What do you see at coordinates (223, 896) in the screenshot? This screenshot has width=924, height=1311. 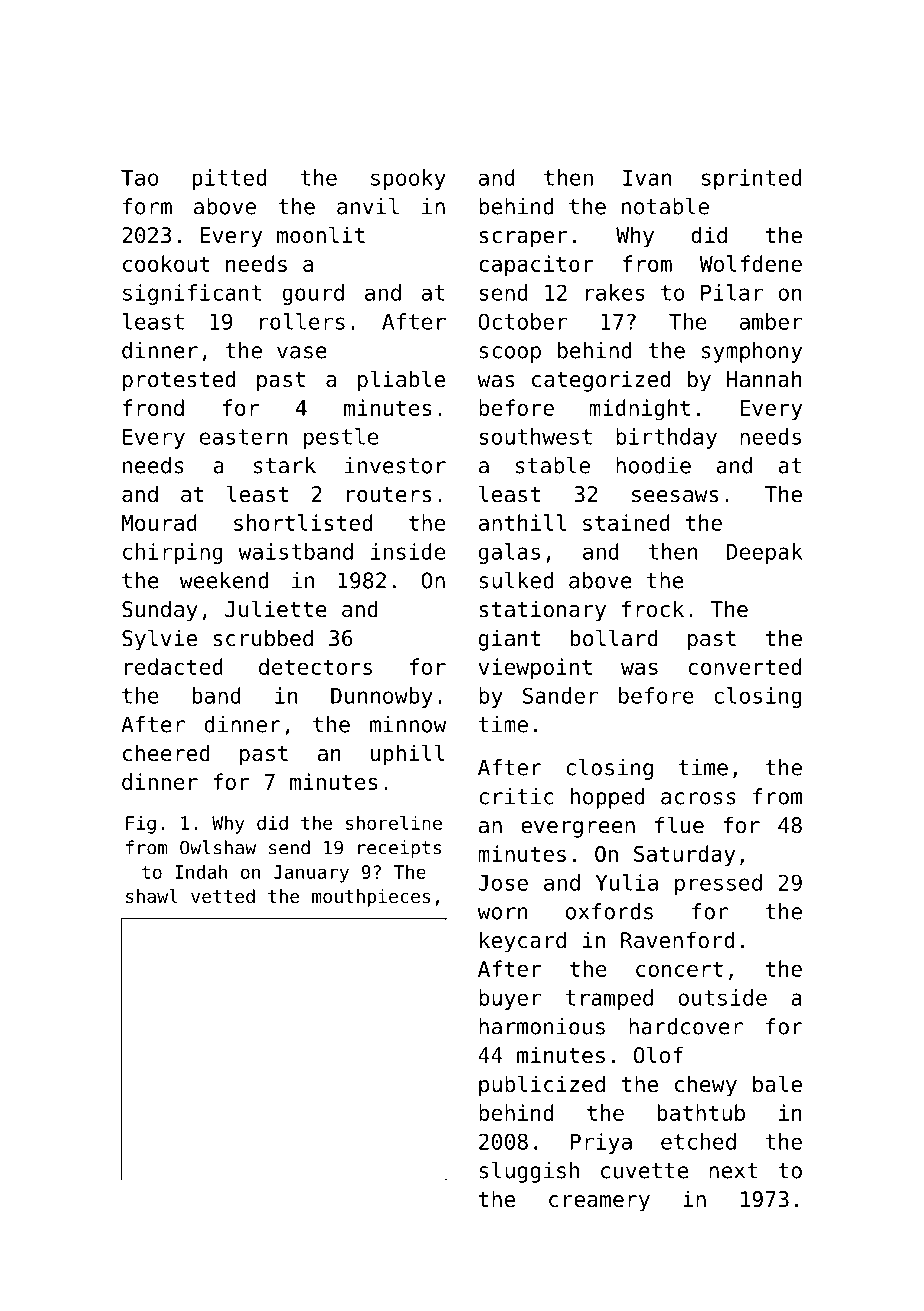 I see `vetted` at bounding box center [223, 896].
